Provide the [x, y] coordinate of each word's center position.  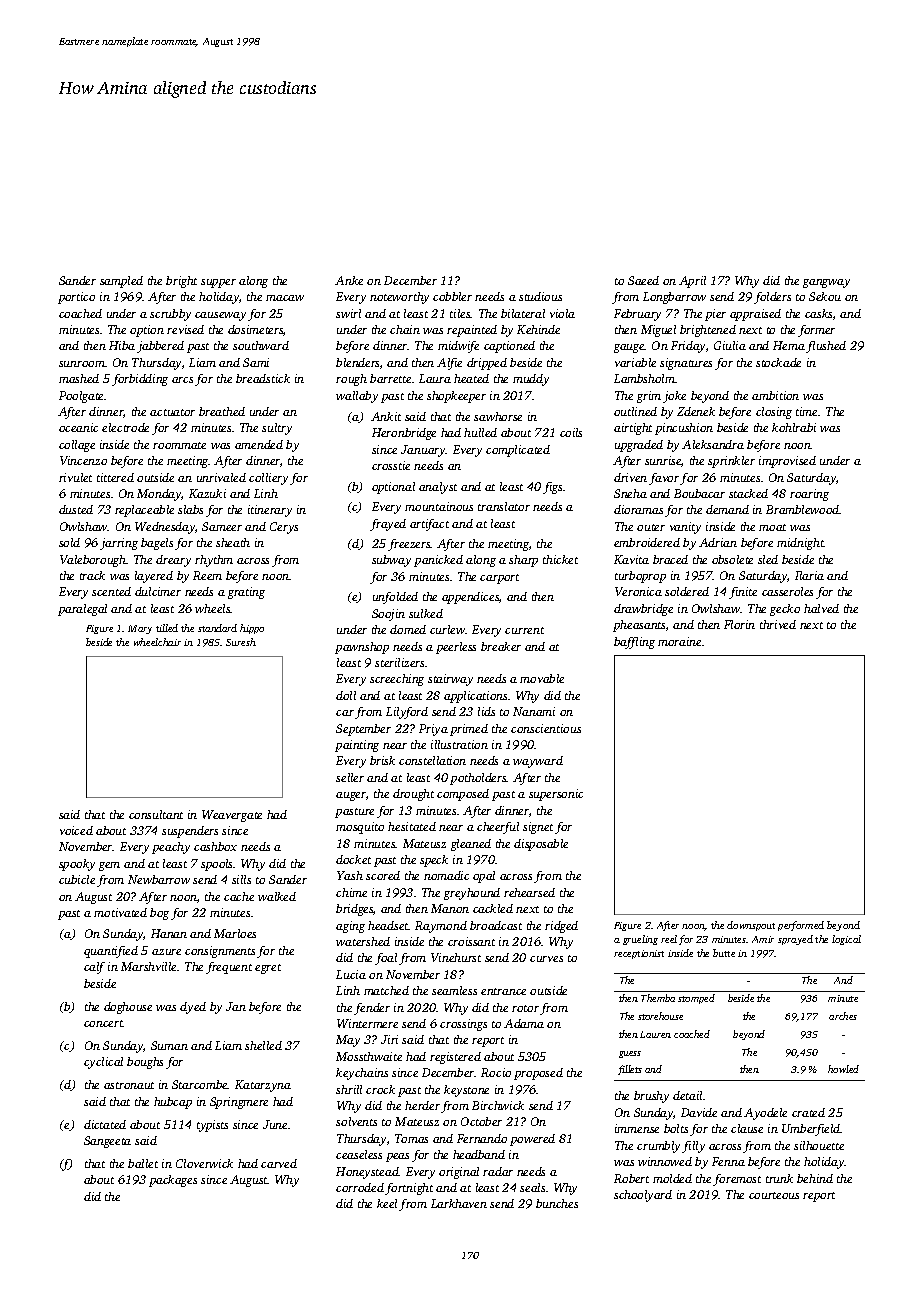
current [524, 630]
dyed [193, 1008]
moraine [679, 641]
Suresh [241, 642]
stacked [748, 493]
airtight [633, 429]
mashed [79, 378]
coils [571, 432]
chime [351, 892]
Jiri [389, 1039]
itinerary [270, 511]
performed [801, 926]
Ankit [386, 416]
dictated [105, 1124]
